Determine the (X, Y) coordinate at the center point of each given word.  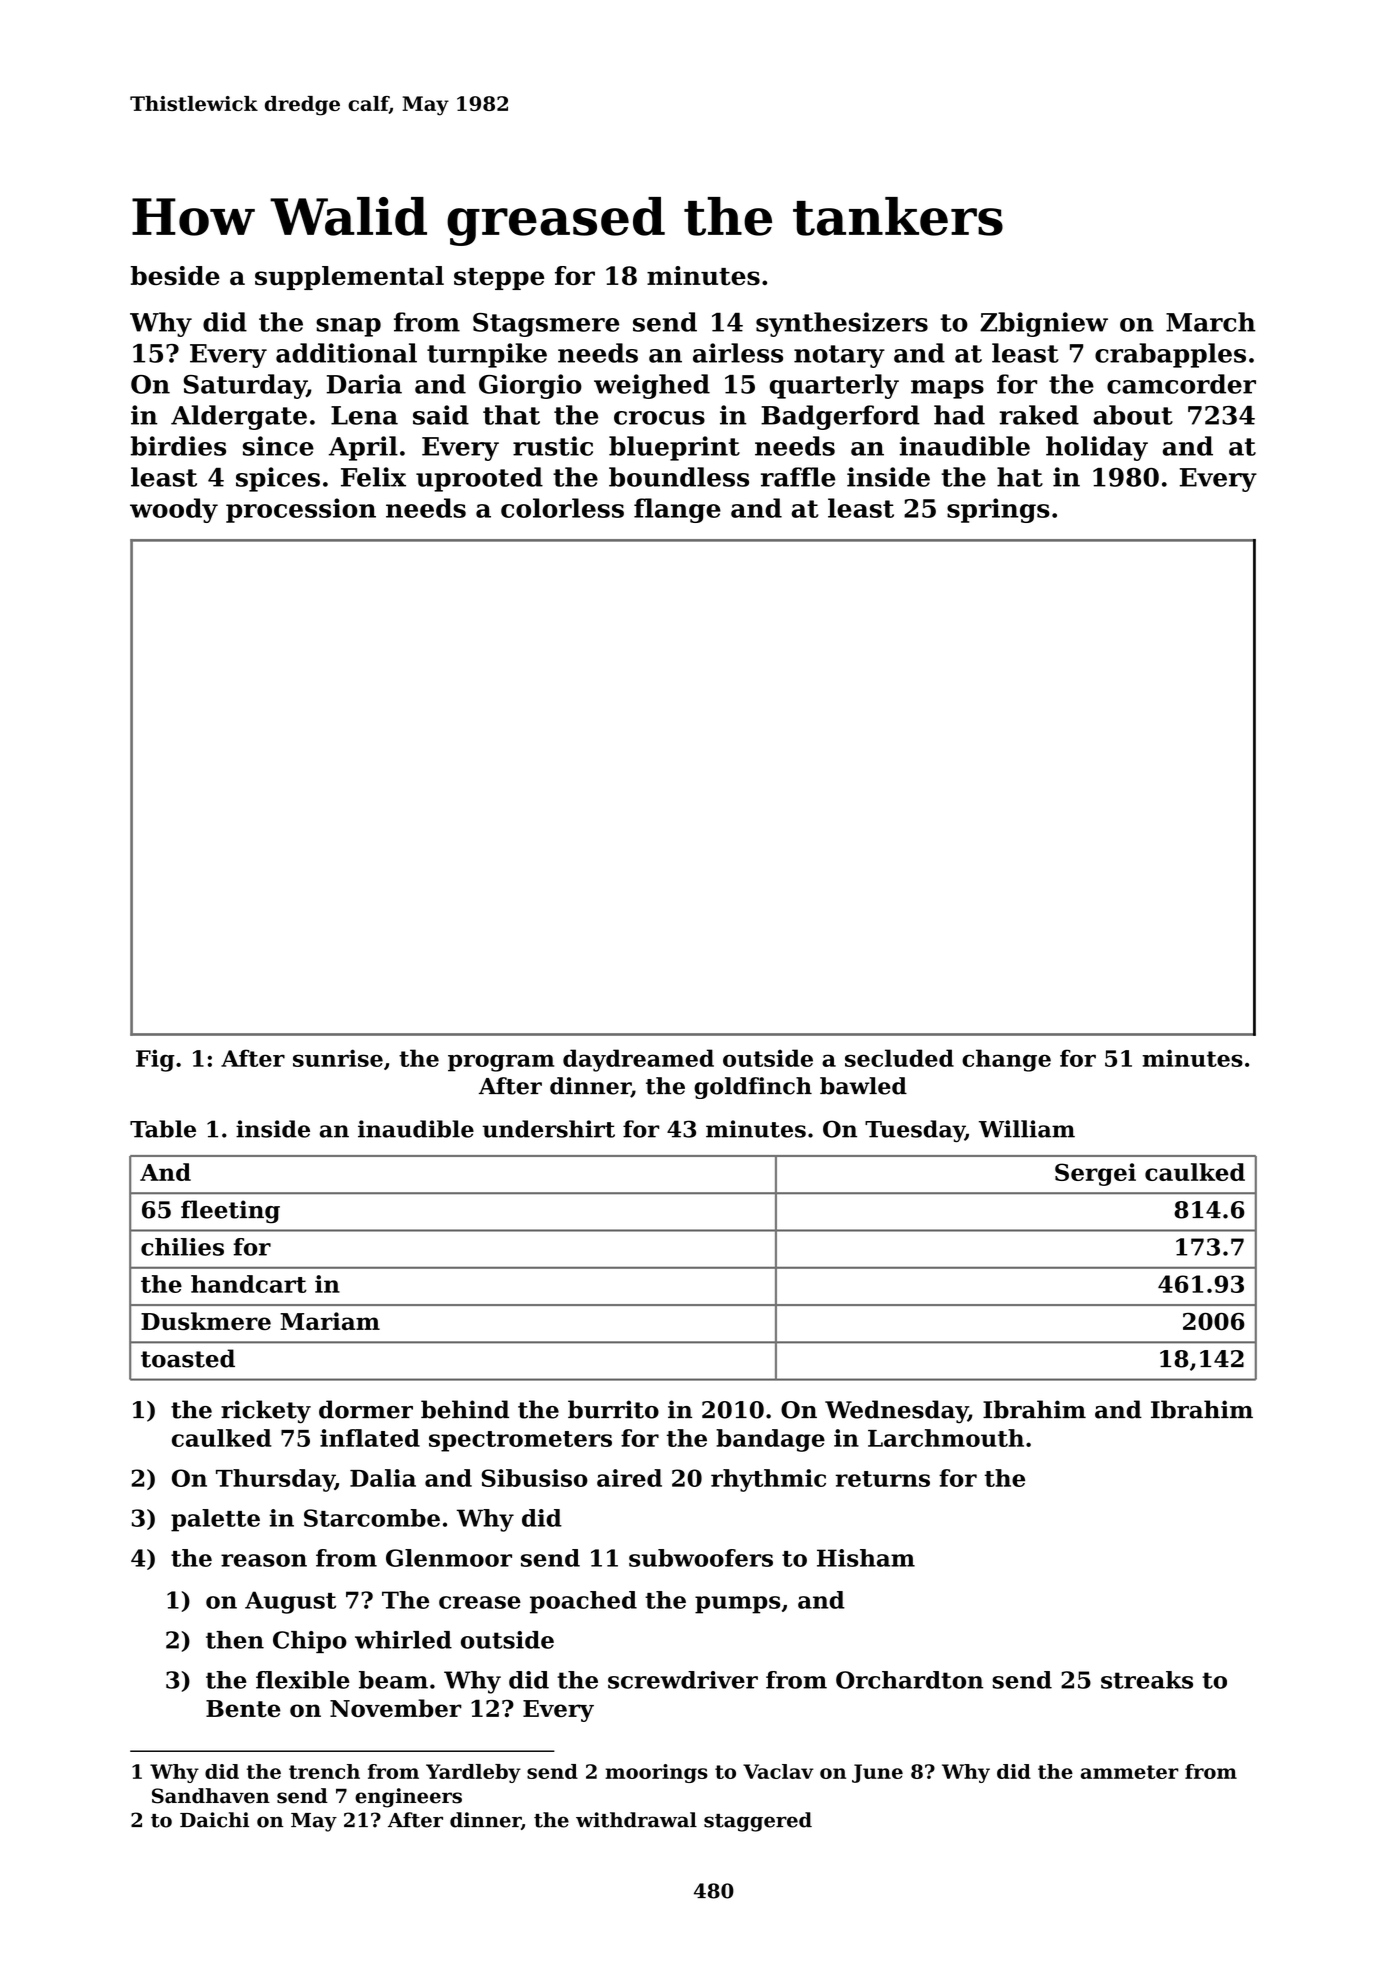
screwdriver (683, 1680)
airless (738, 353)
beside (175, 275)
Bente (243, 1708)
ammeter (1130, 1772)
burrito (613, 1409)
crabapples (1170, 355)
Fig (155, 1060)
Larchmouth (946, 1438)
